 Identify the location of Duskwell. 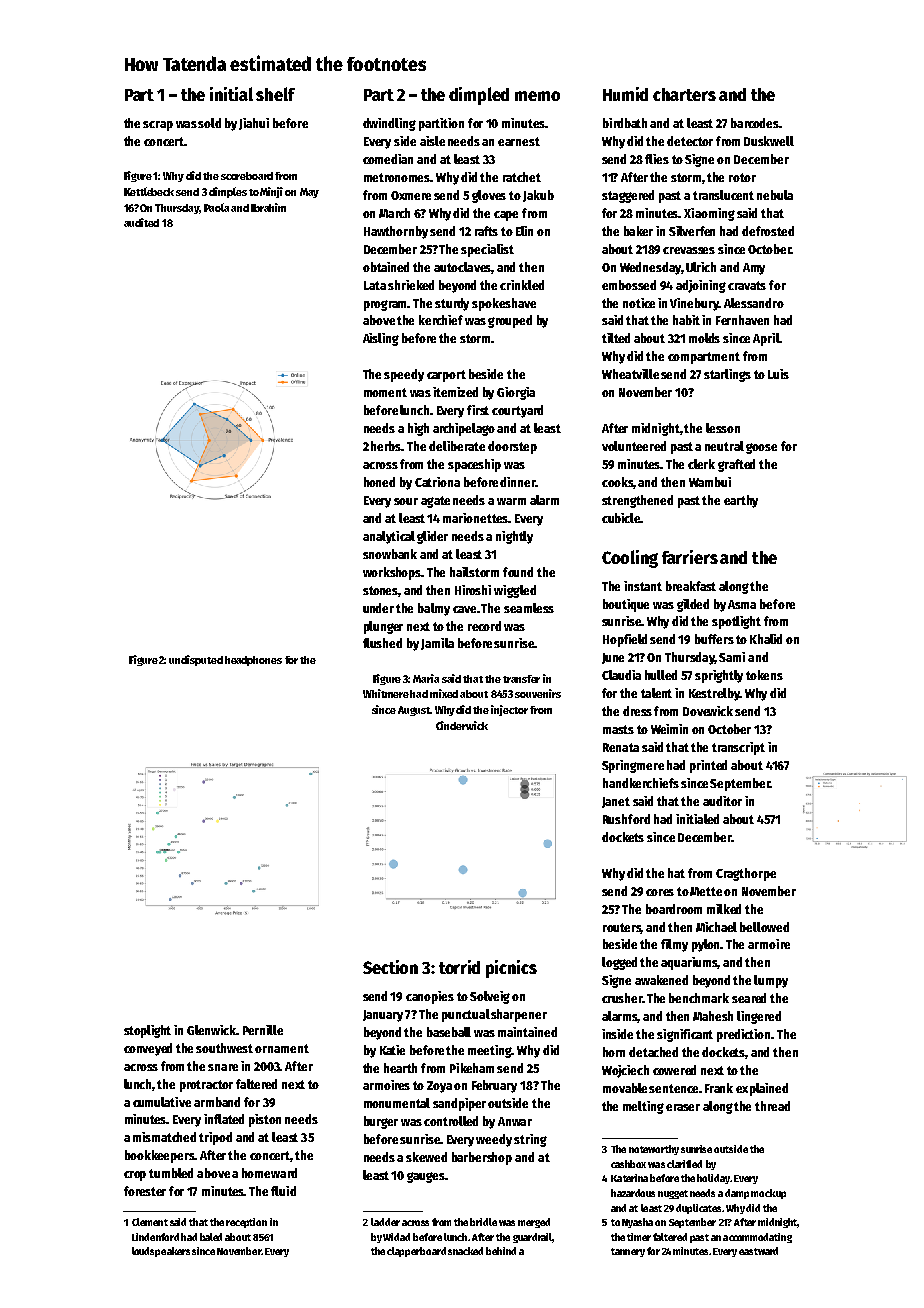
(769, 141).
